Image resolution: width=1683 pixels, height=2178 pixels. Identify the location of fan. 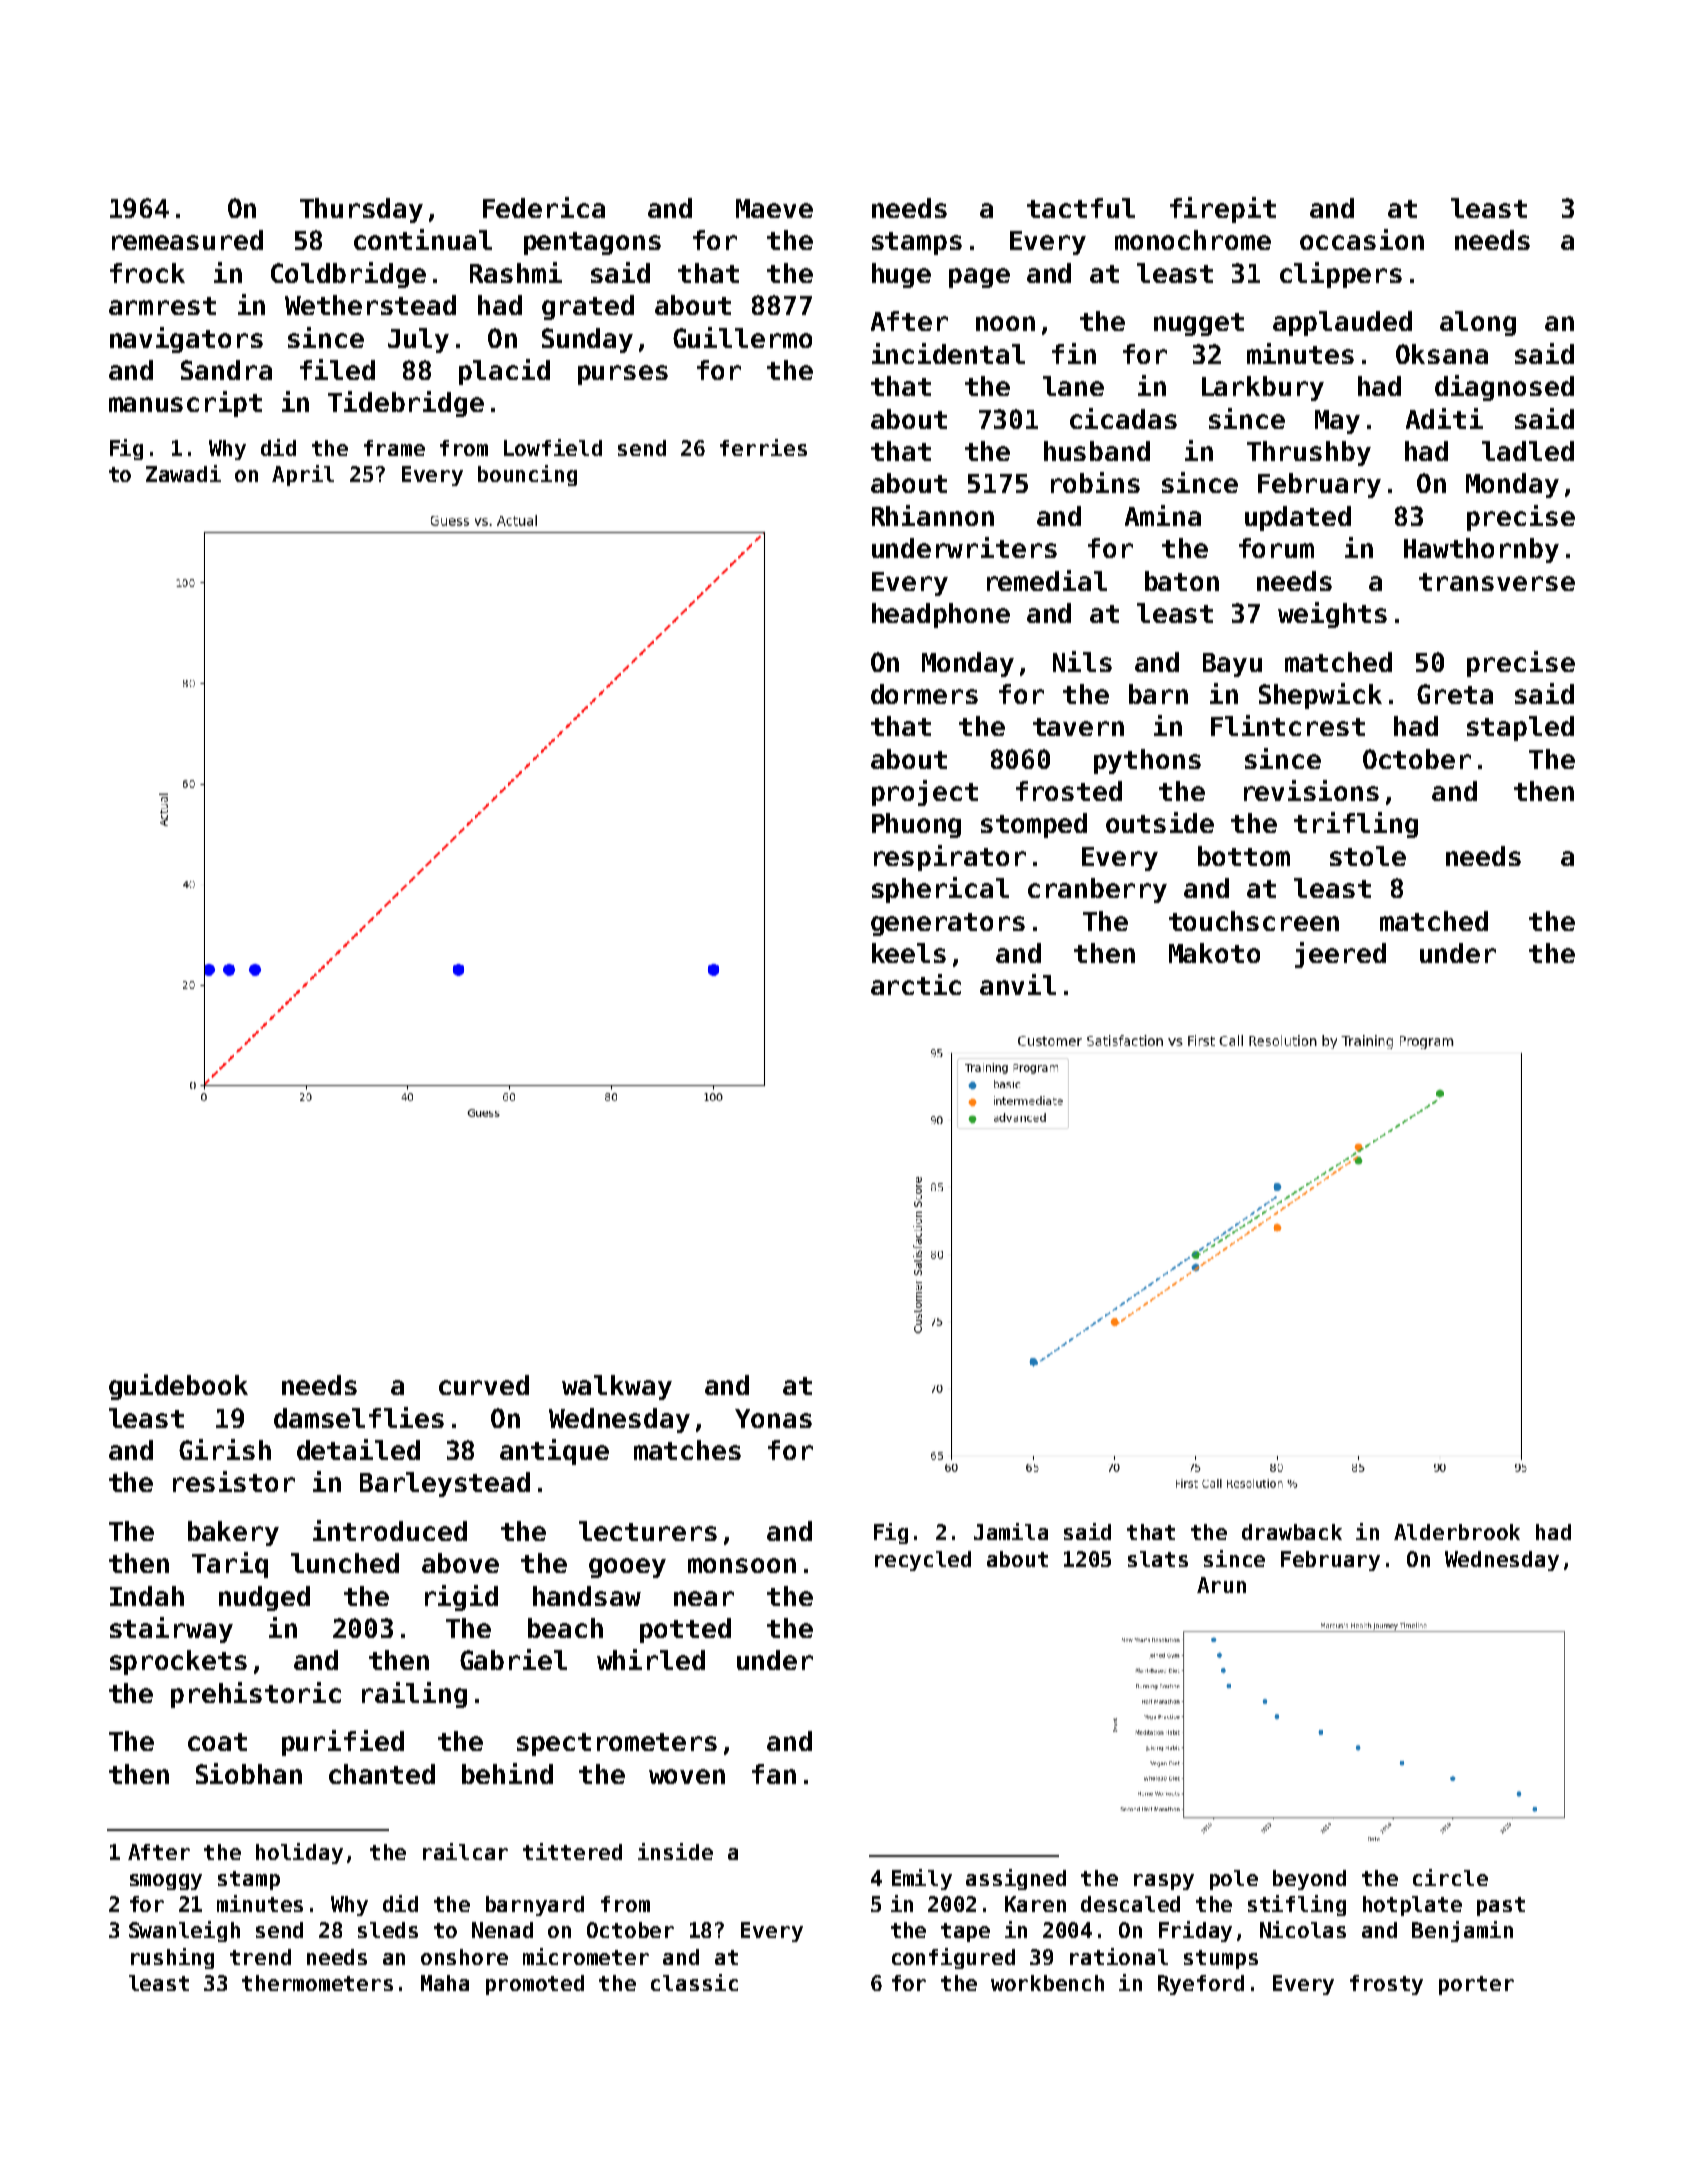
(774, 1774).
